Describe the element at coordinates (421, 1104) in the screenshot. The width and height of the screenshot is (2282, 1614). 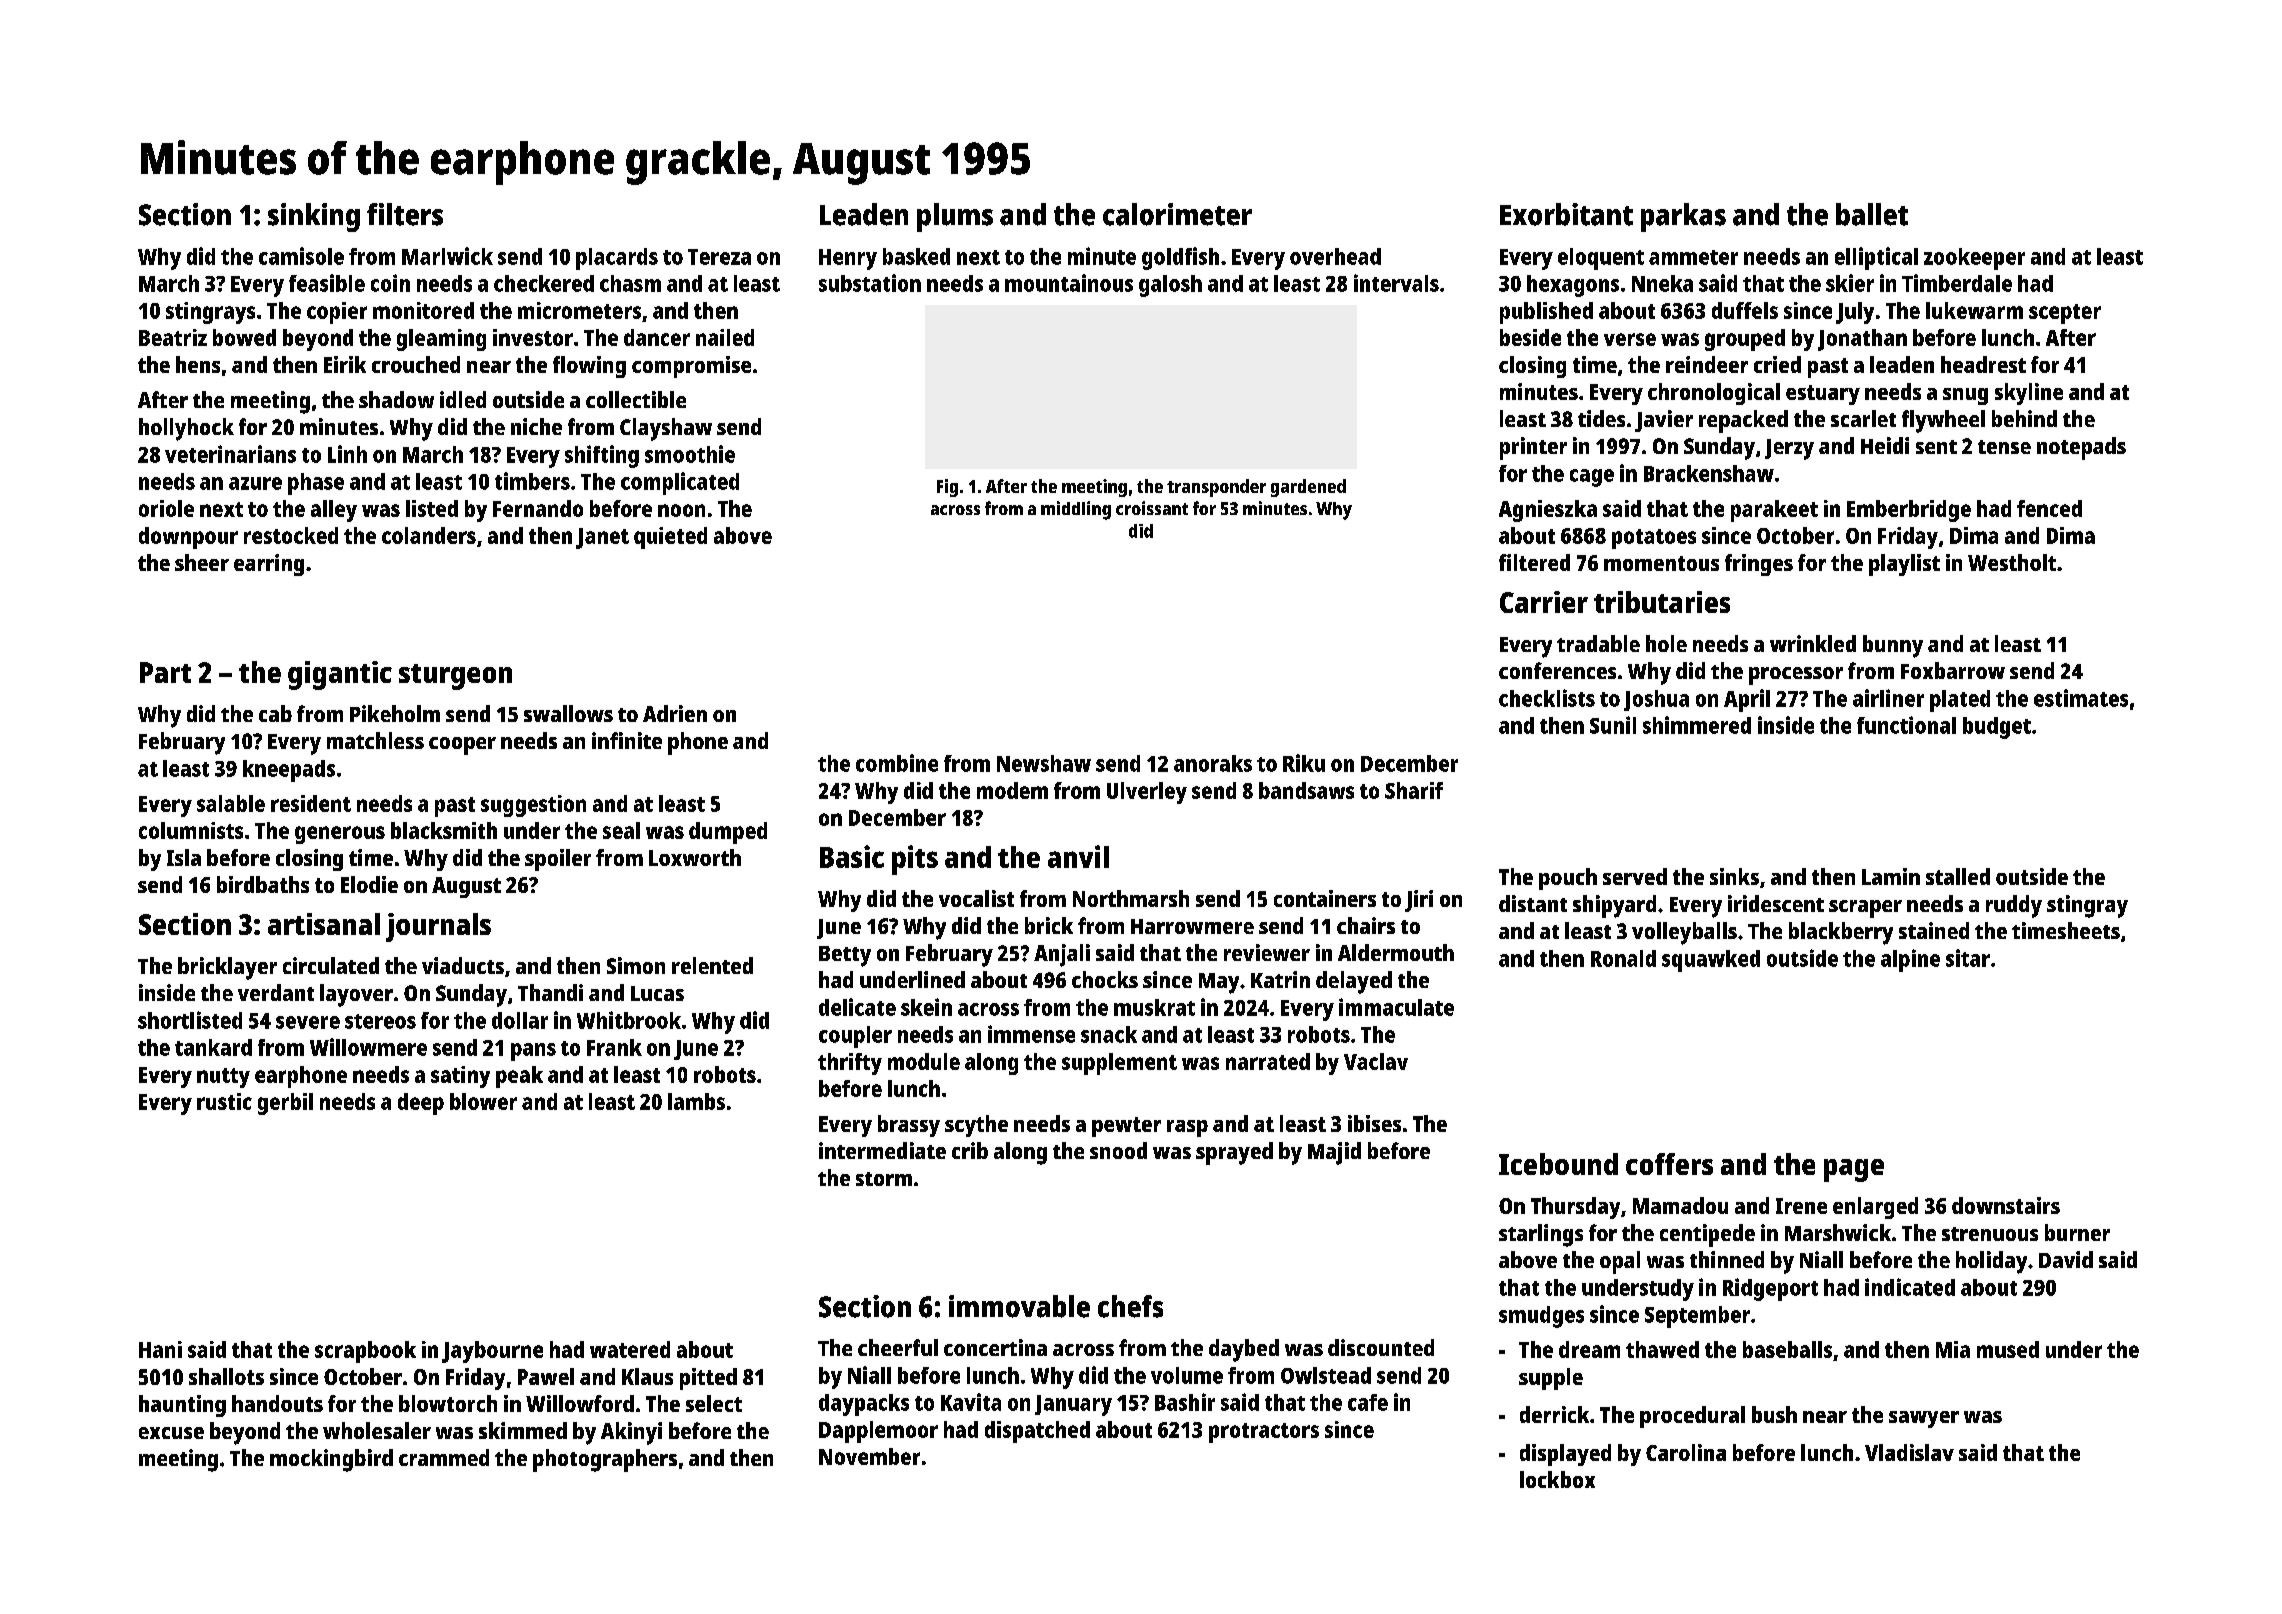
I see `deep` at that location.
